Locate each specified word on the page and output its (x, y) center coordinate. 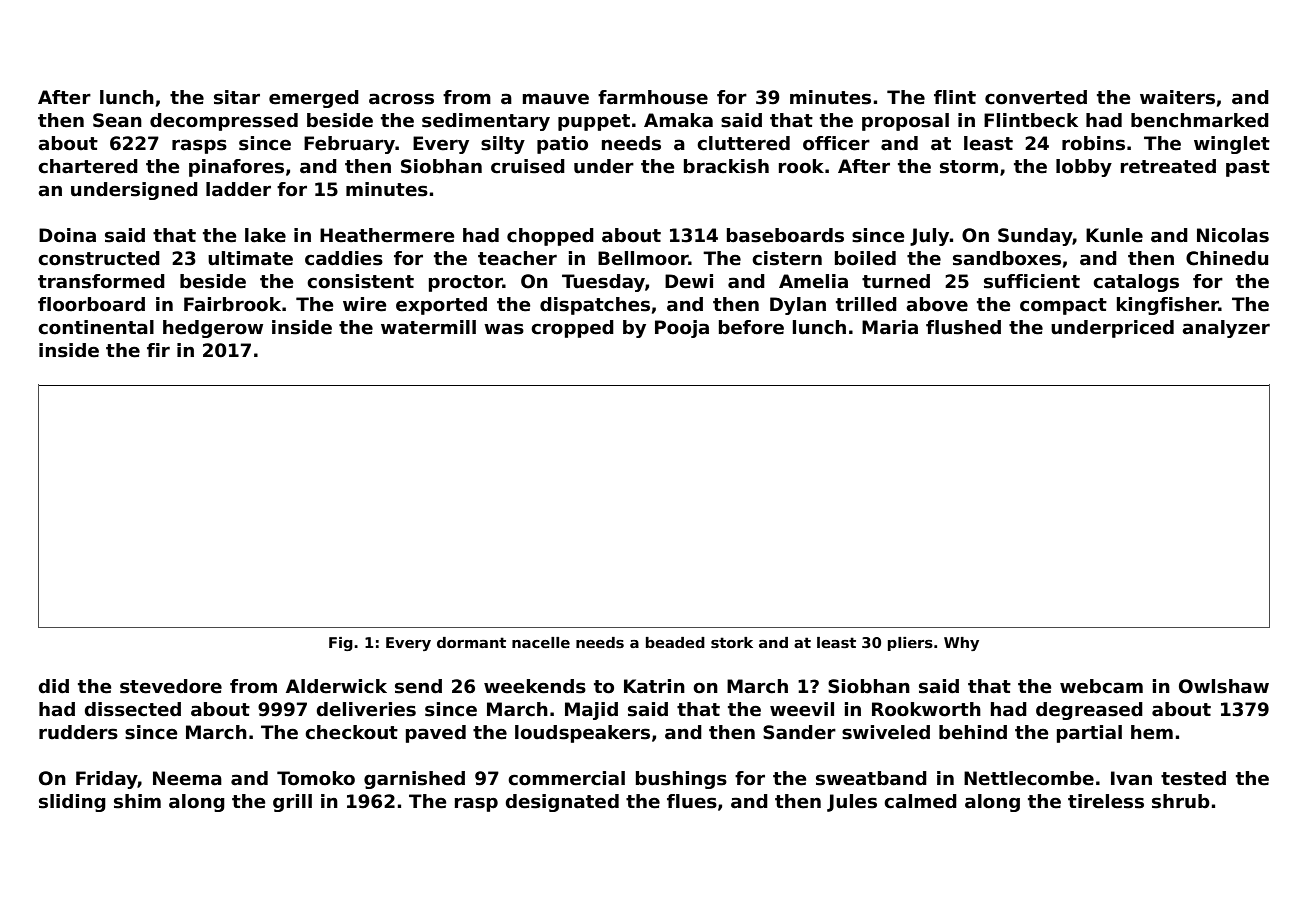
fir (158, 350)
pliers (910, 644)
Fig (341, 644)
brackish (726, 166)
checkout (351, 732)
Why (961, 644)
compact (1063, 306)
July (929, 237)
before (751, 327)
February (349, 145)
